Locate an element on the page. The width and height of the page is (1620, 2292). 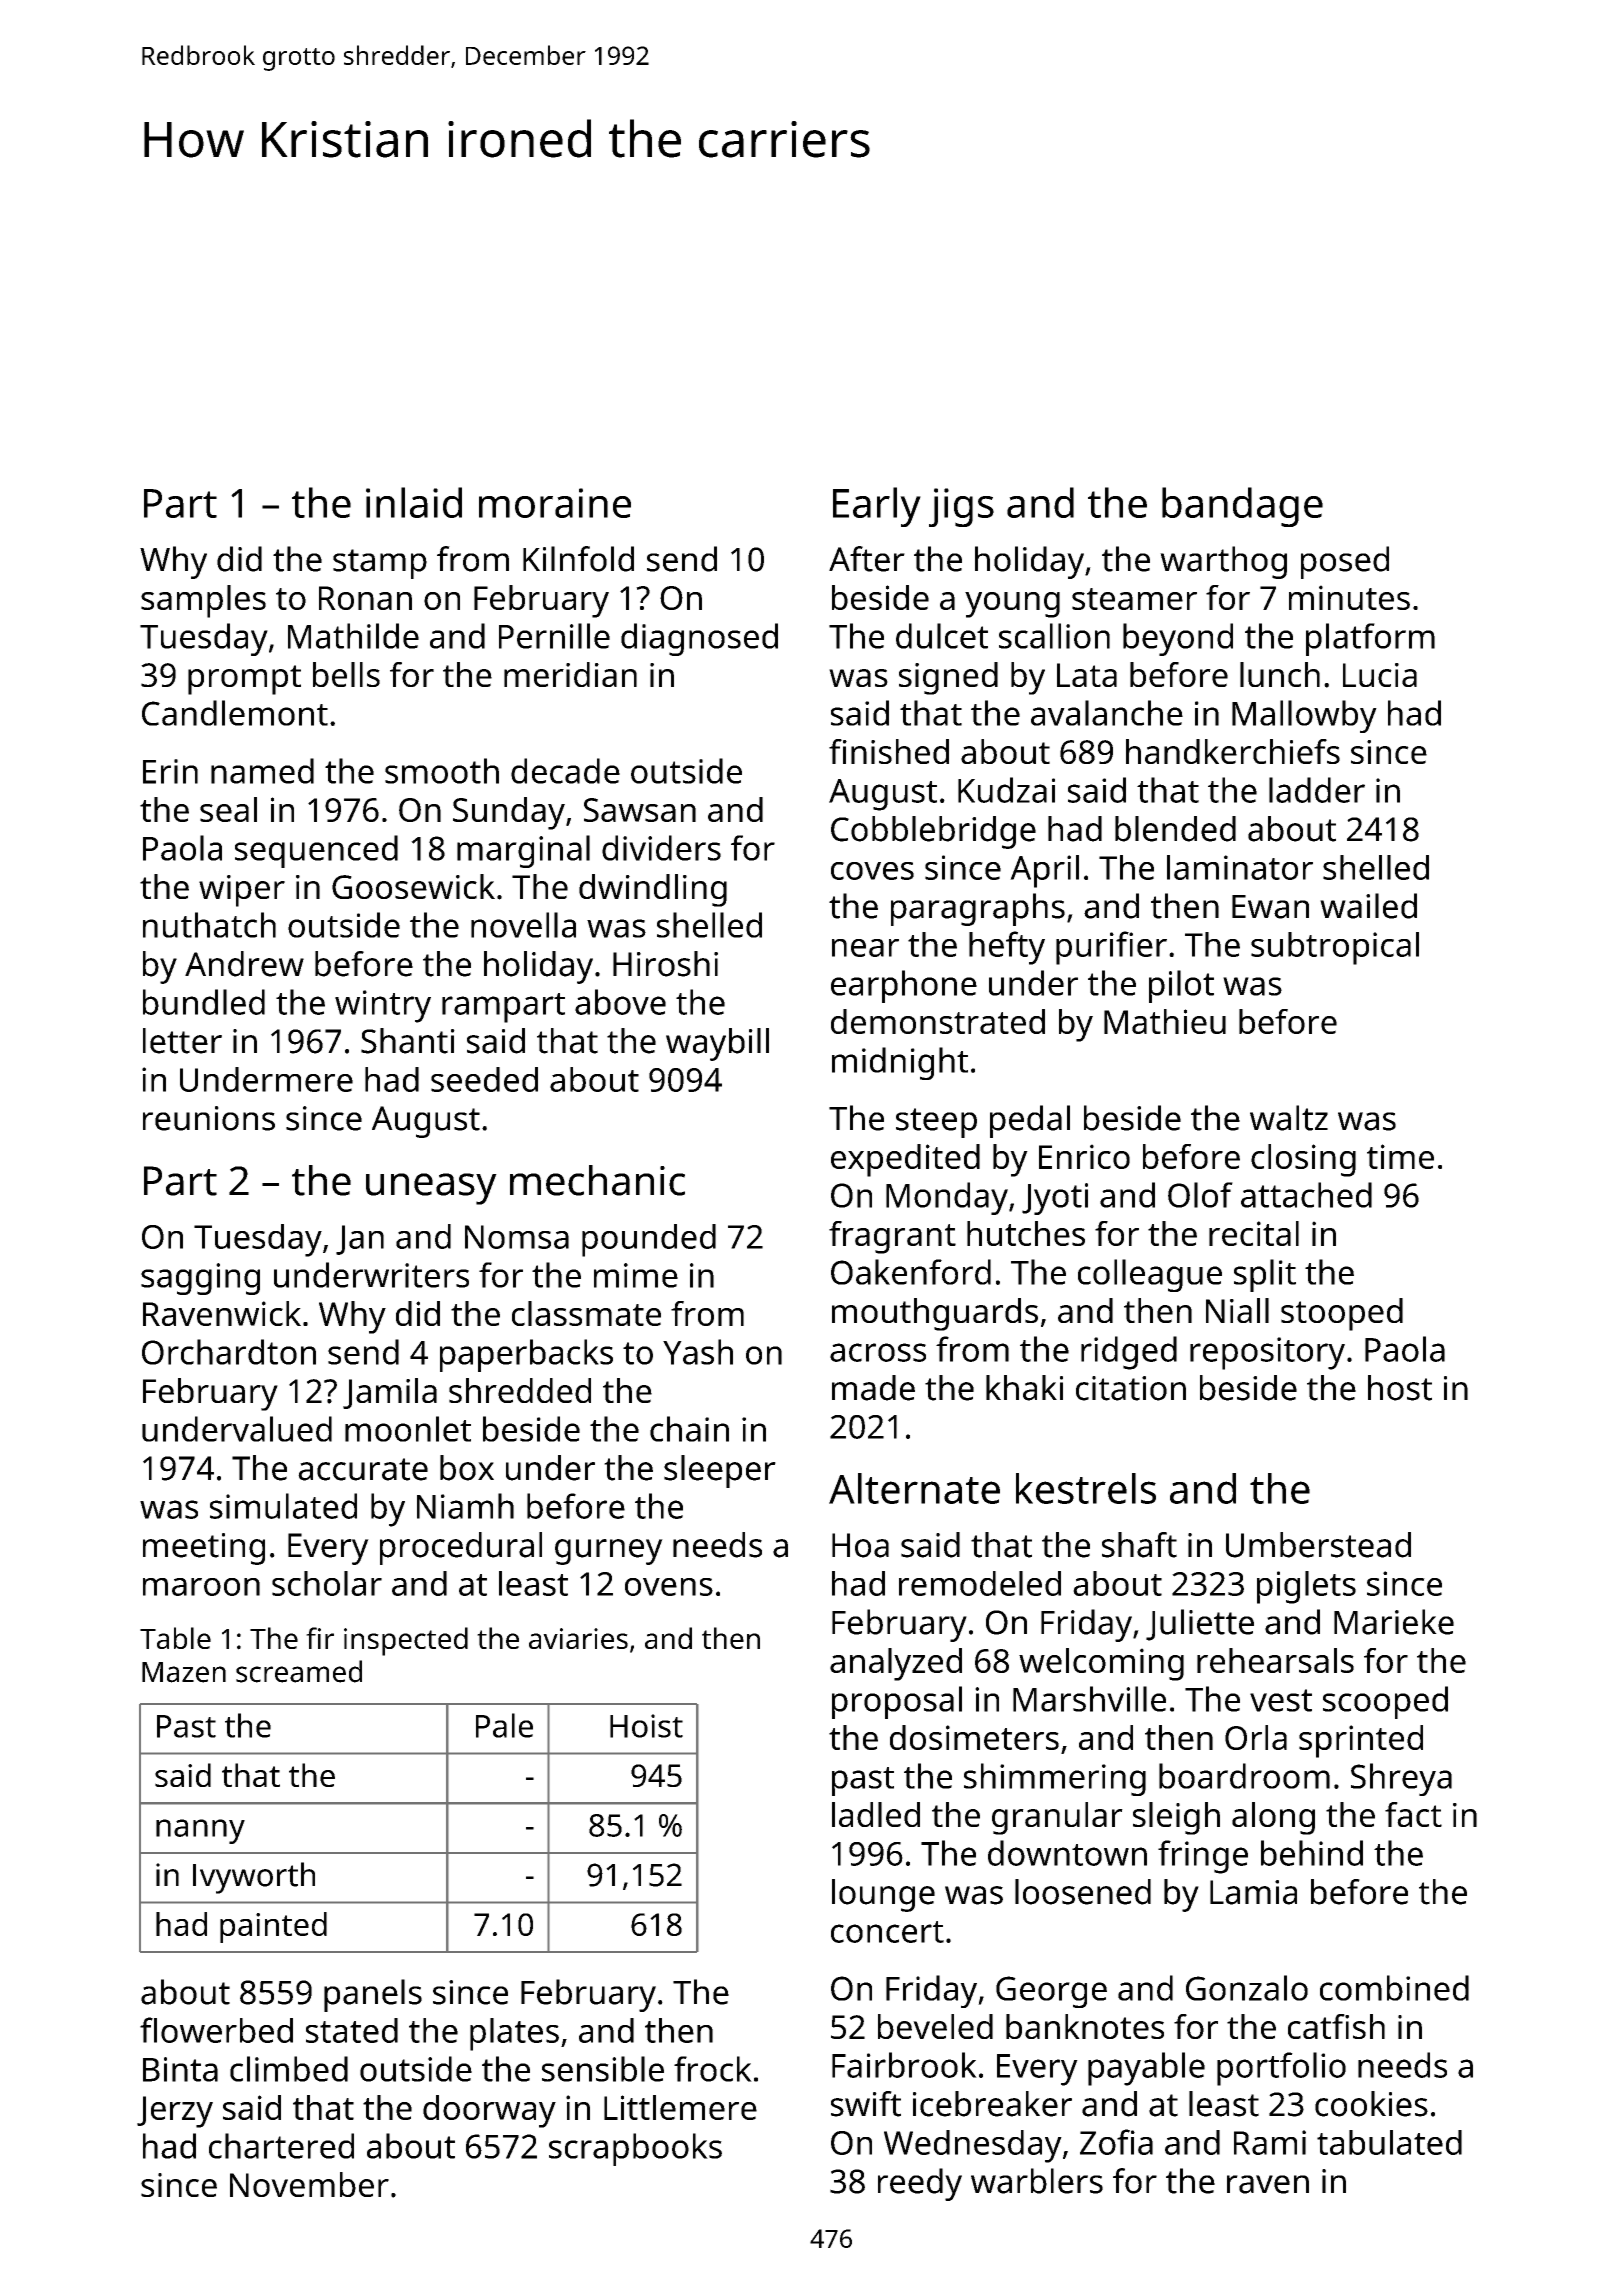
tabulated is located at coordinates (1389, 2142).
